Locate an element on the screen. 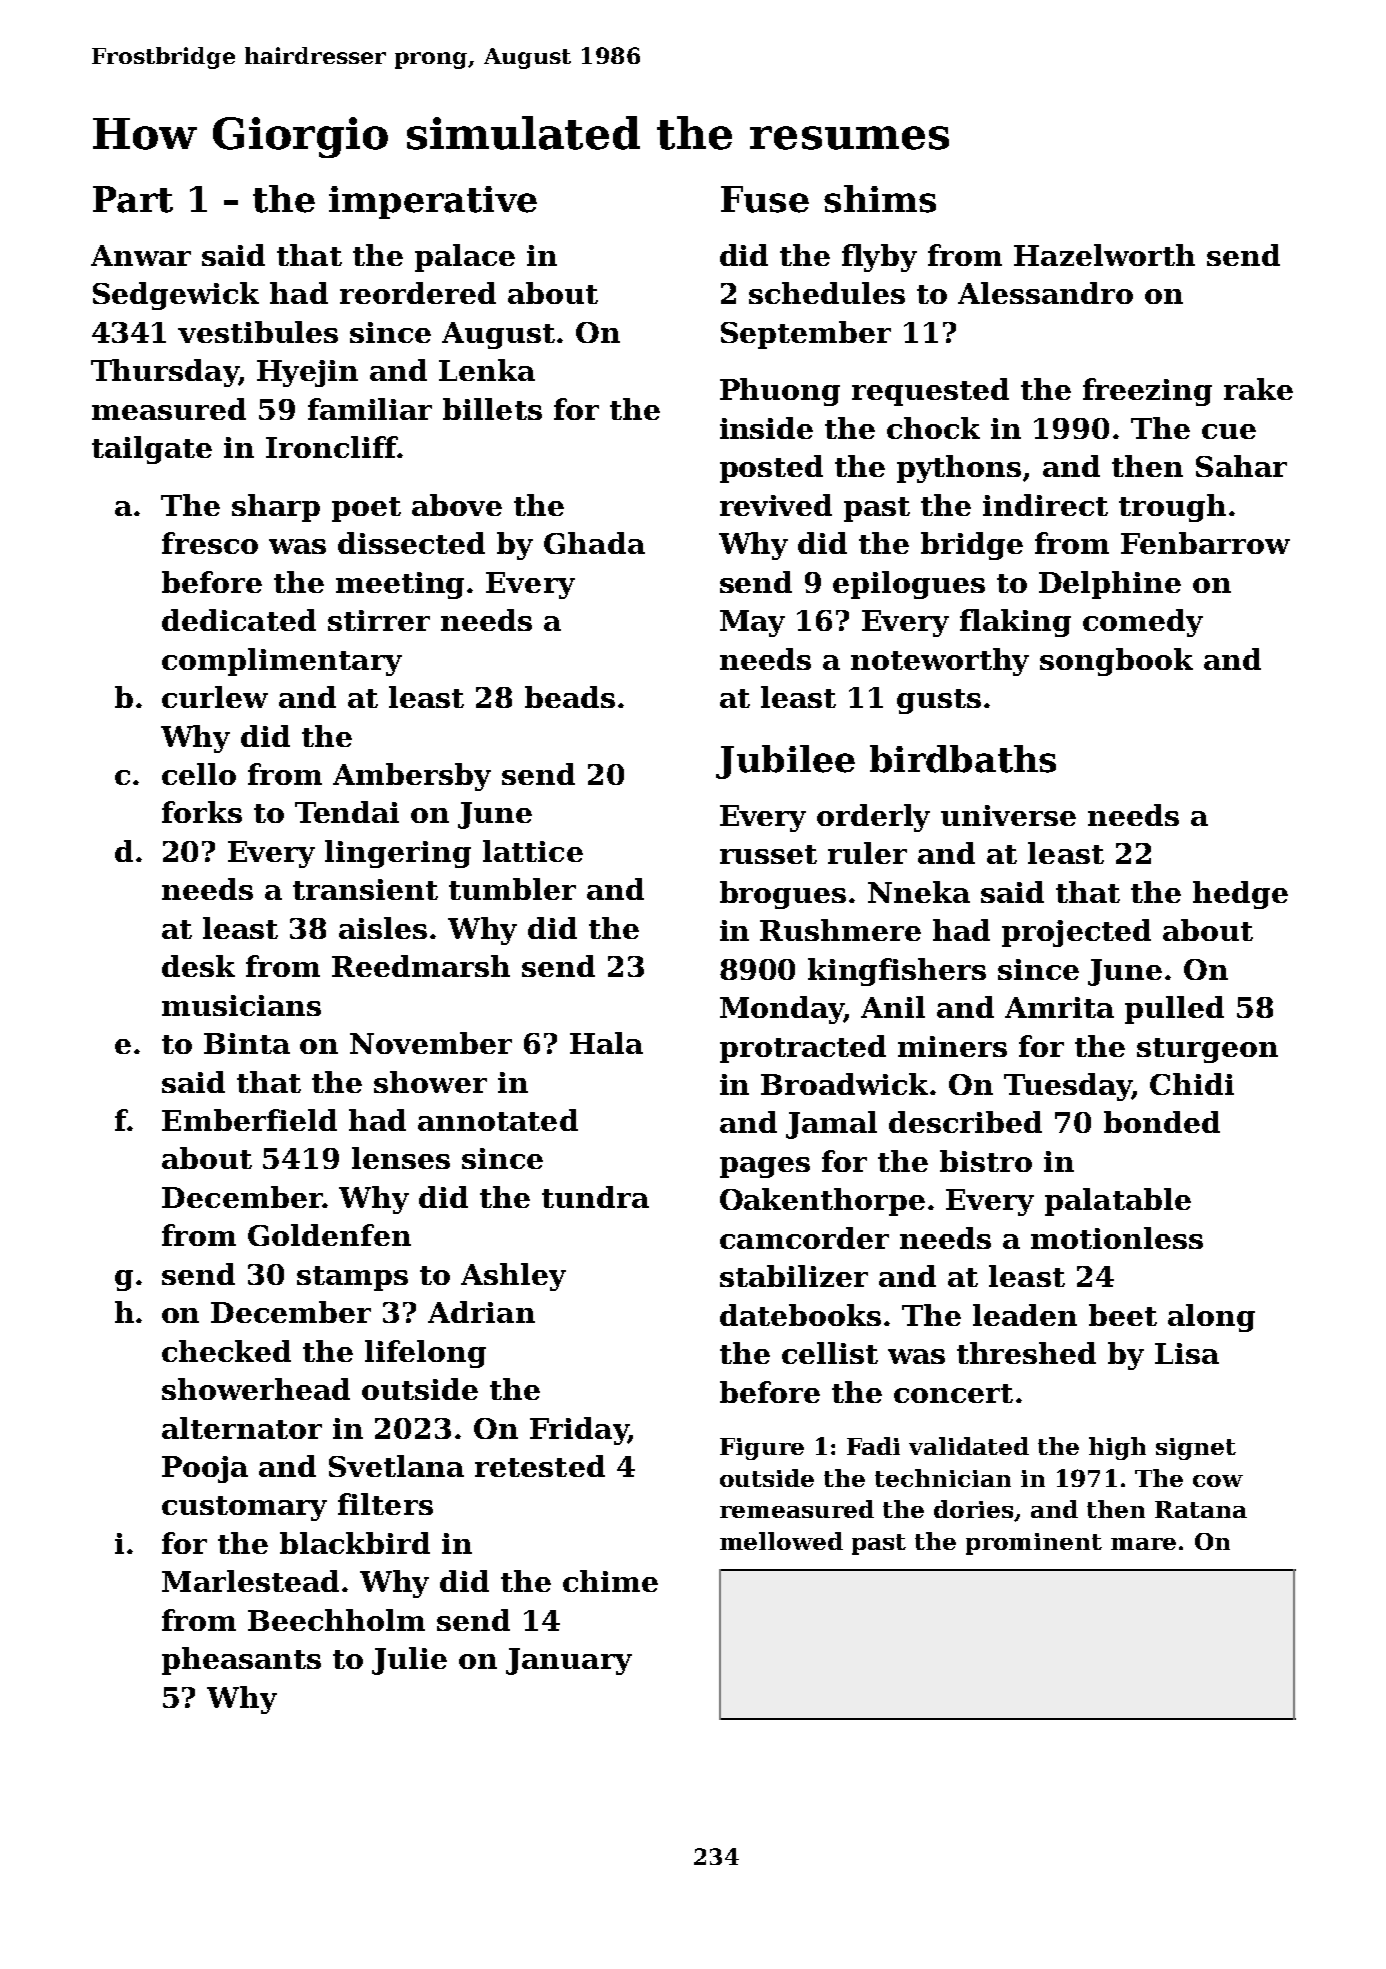  tundra is located at coordinates (595, 1197).
